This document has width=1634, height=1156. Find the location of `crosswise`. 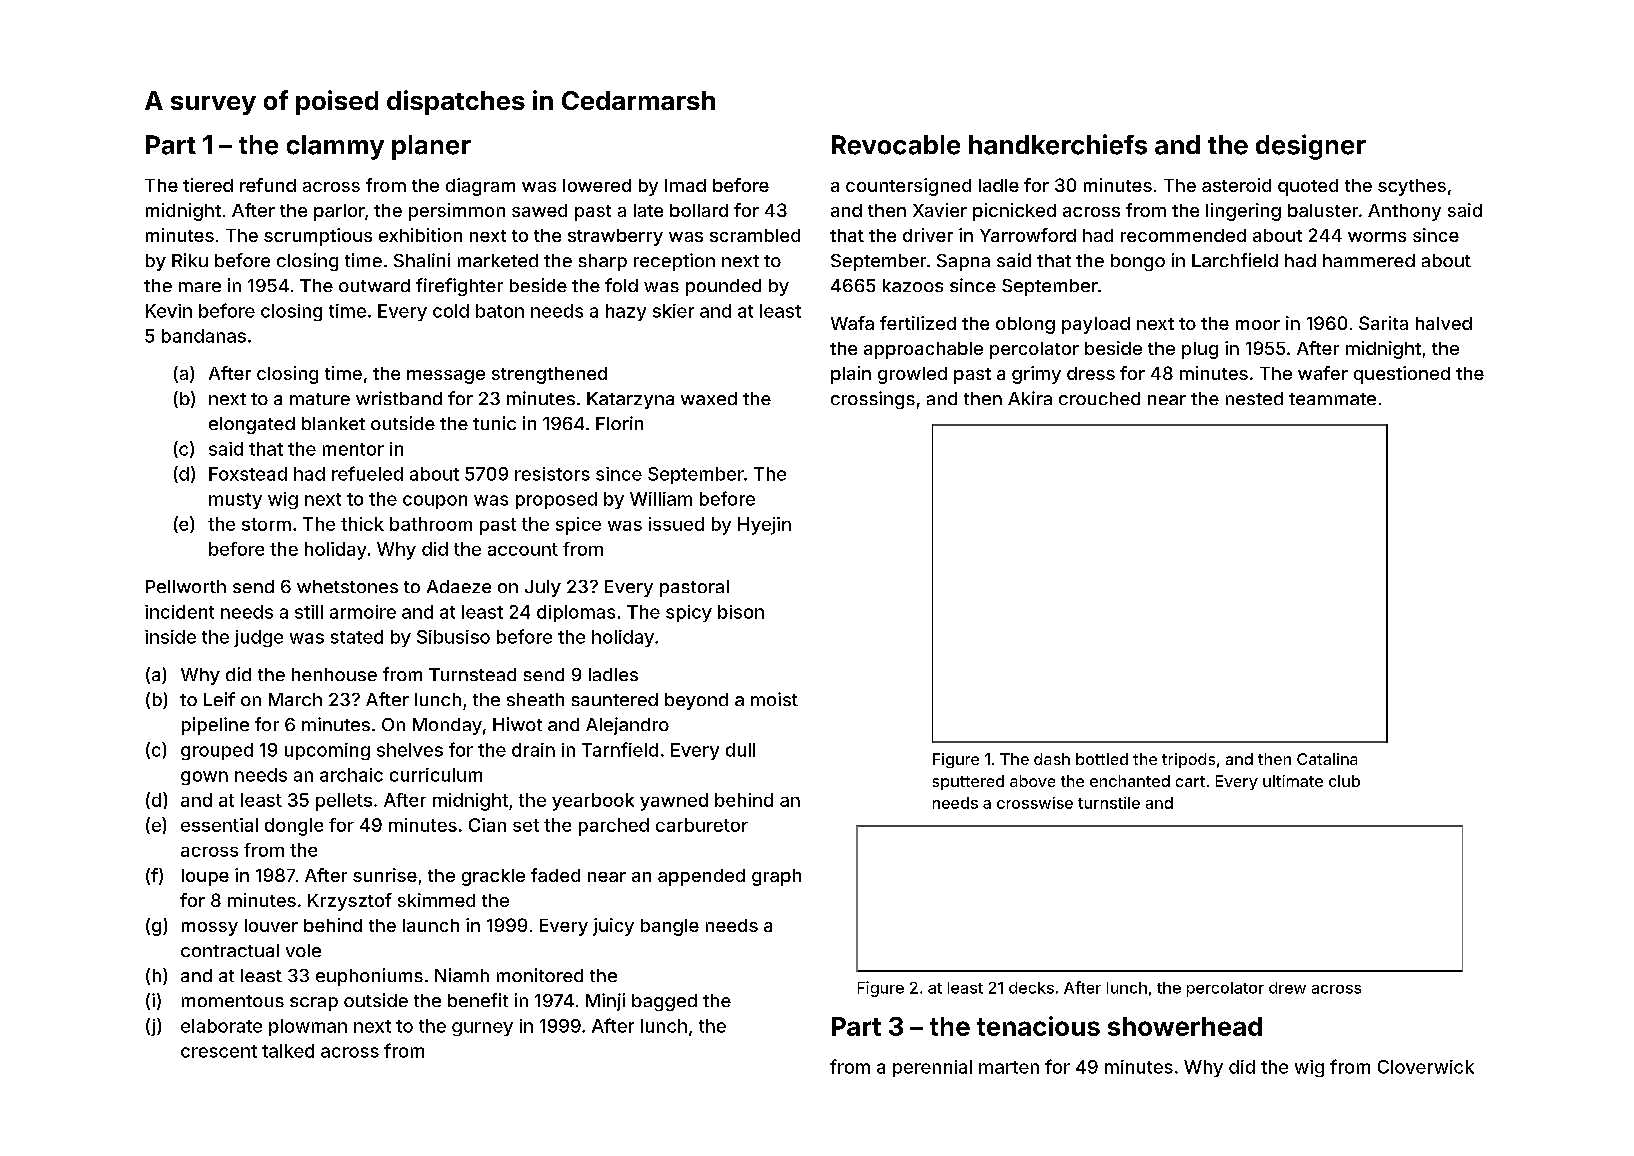

crosswise is located at coordinates (1035, 803).
